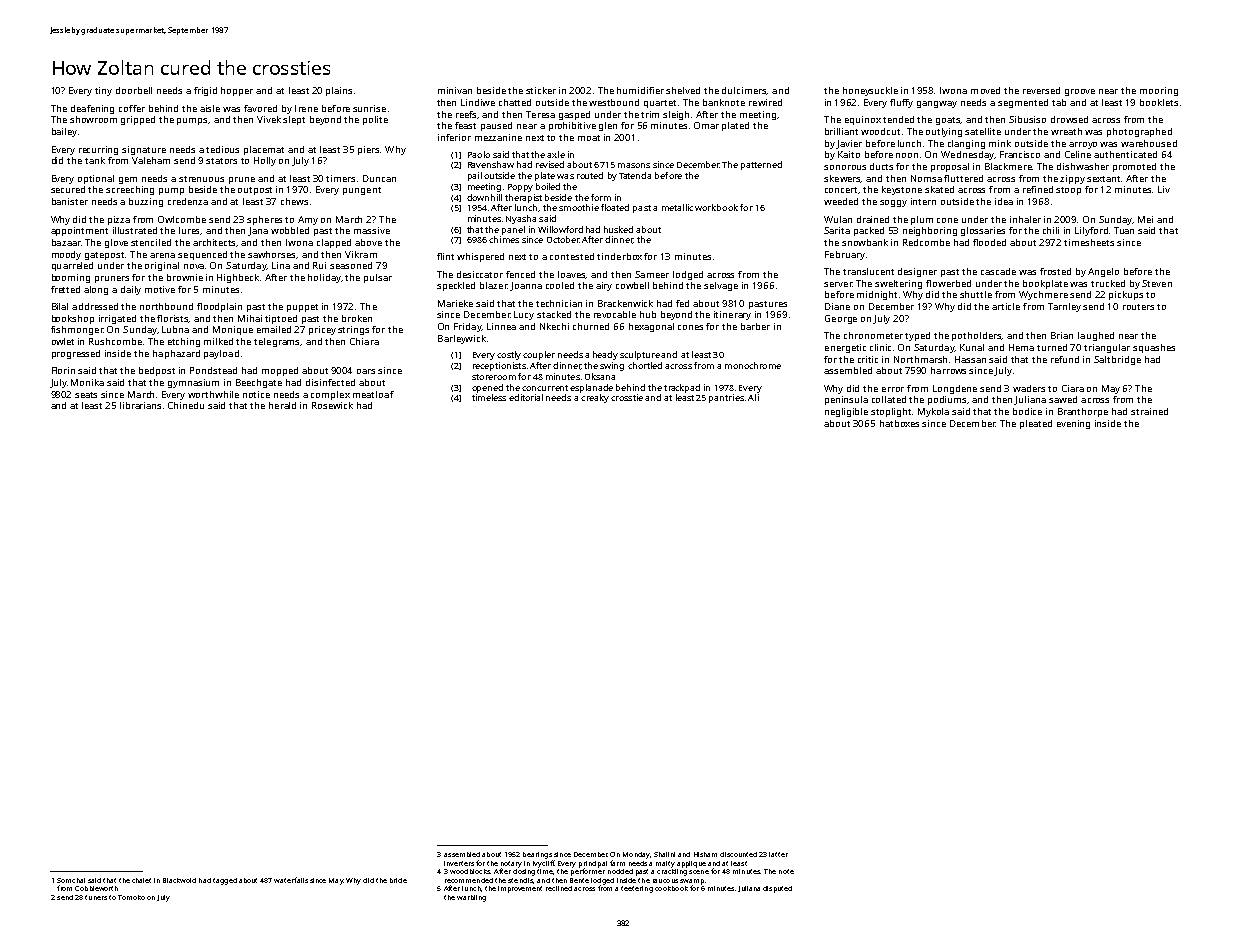  What do you see at coordinates (604, 286) in the screenshot?
I see `airy` at bounding box center [604, 286].
